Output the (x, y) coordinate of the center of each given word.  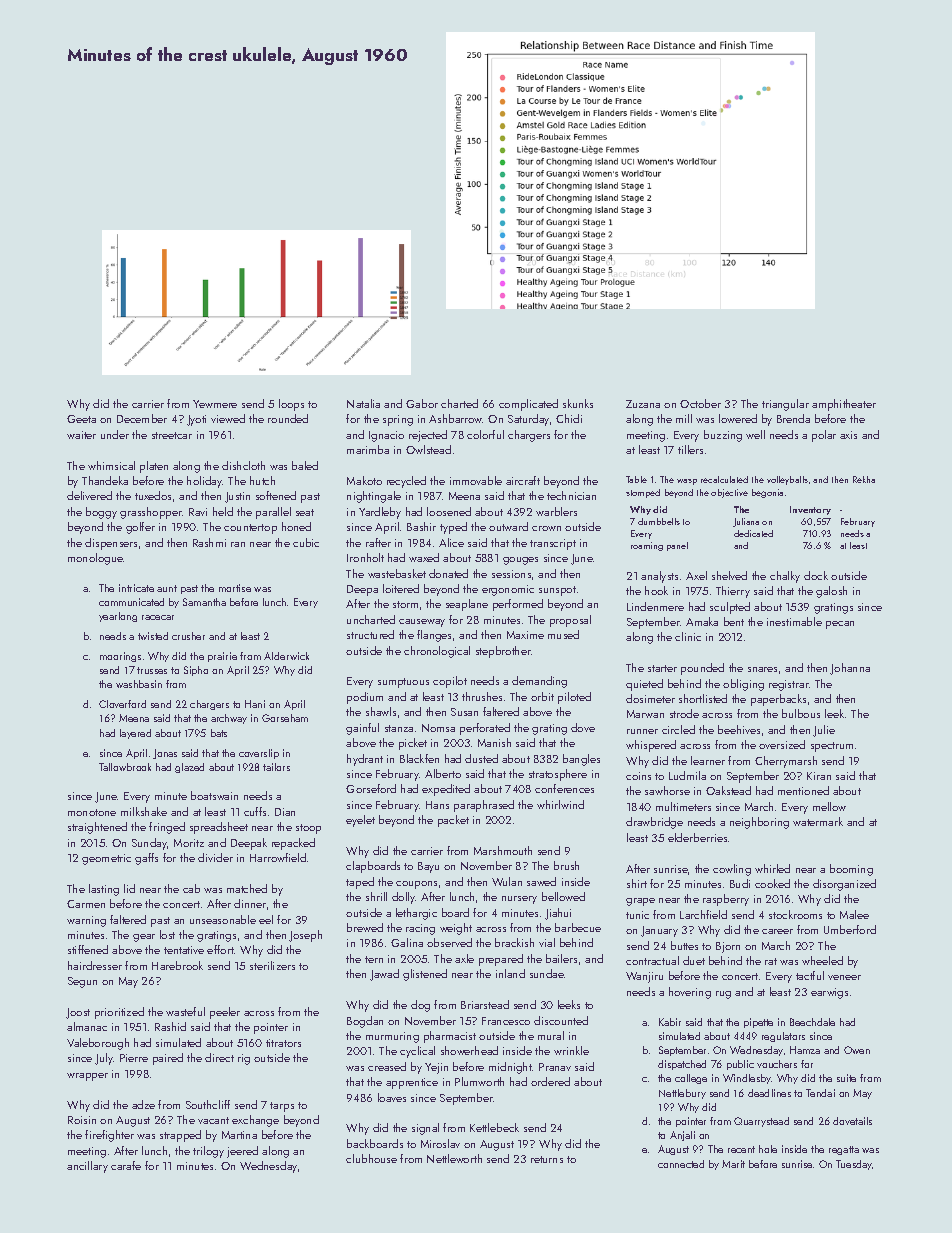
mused (563, 634)
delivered (89, 495)
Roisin (82, 1120)
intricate (136, 588)
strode (684, 713)
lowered (738, 418)
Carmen (86, 904)
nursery (519, 900)
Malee (854, 914)
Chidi (569, 418)
